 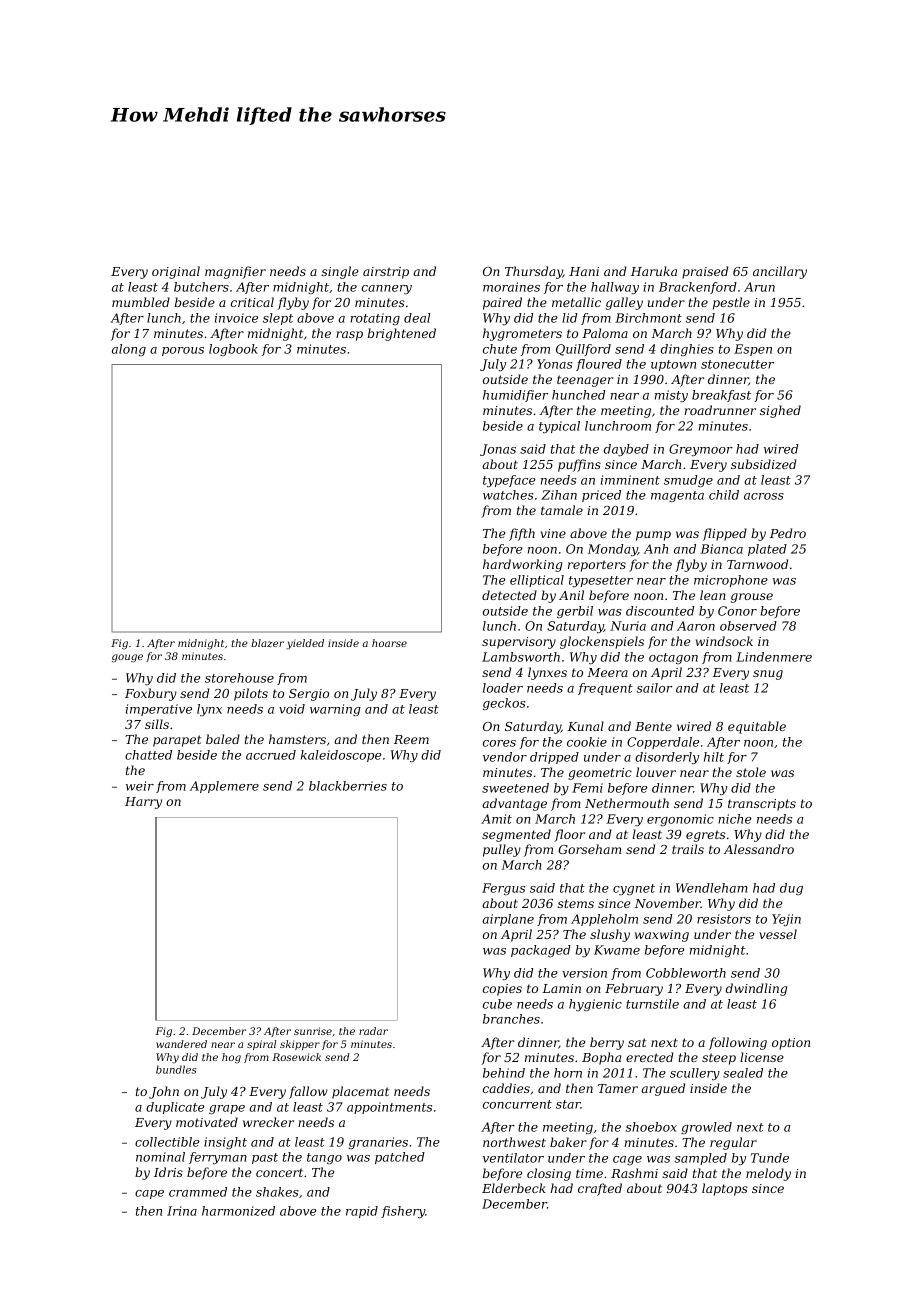 What do you see at coordinates (575, 612) in the screenshot?
I see `gerbil` at bounding box center [575, 612].
